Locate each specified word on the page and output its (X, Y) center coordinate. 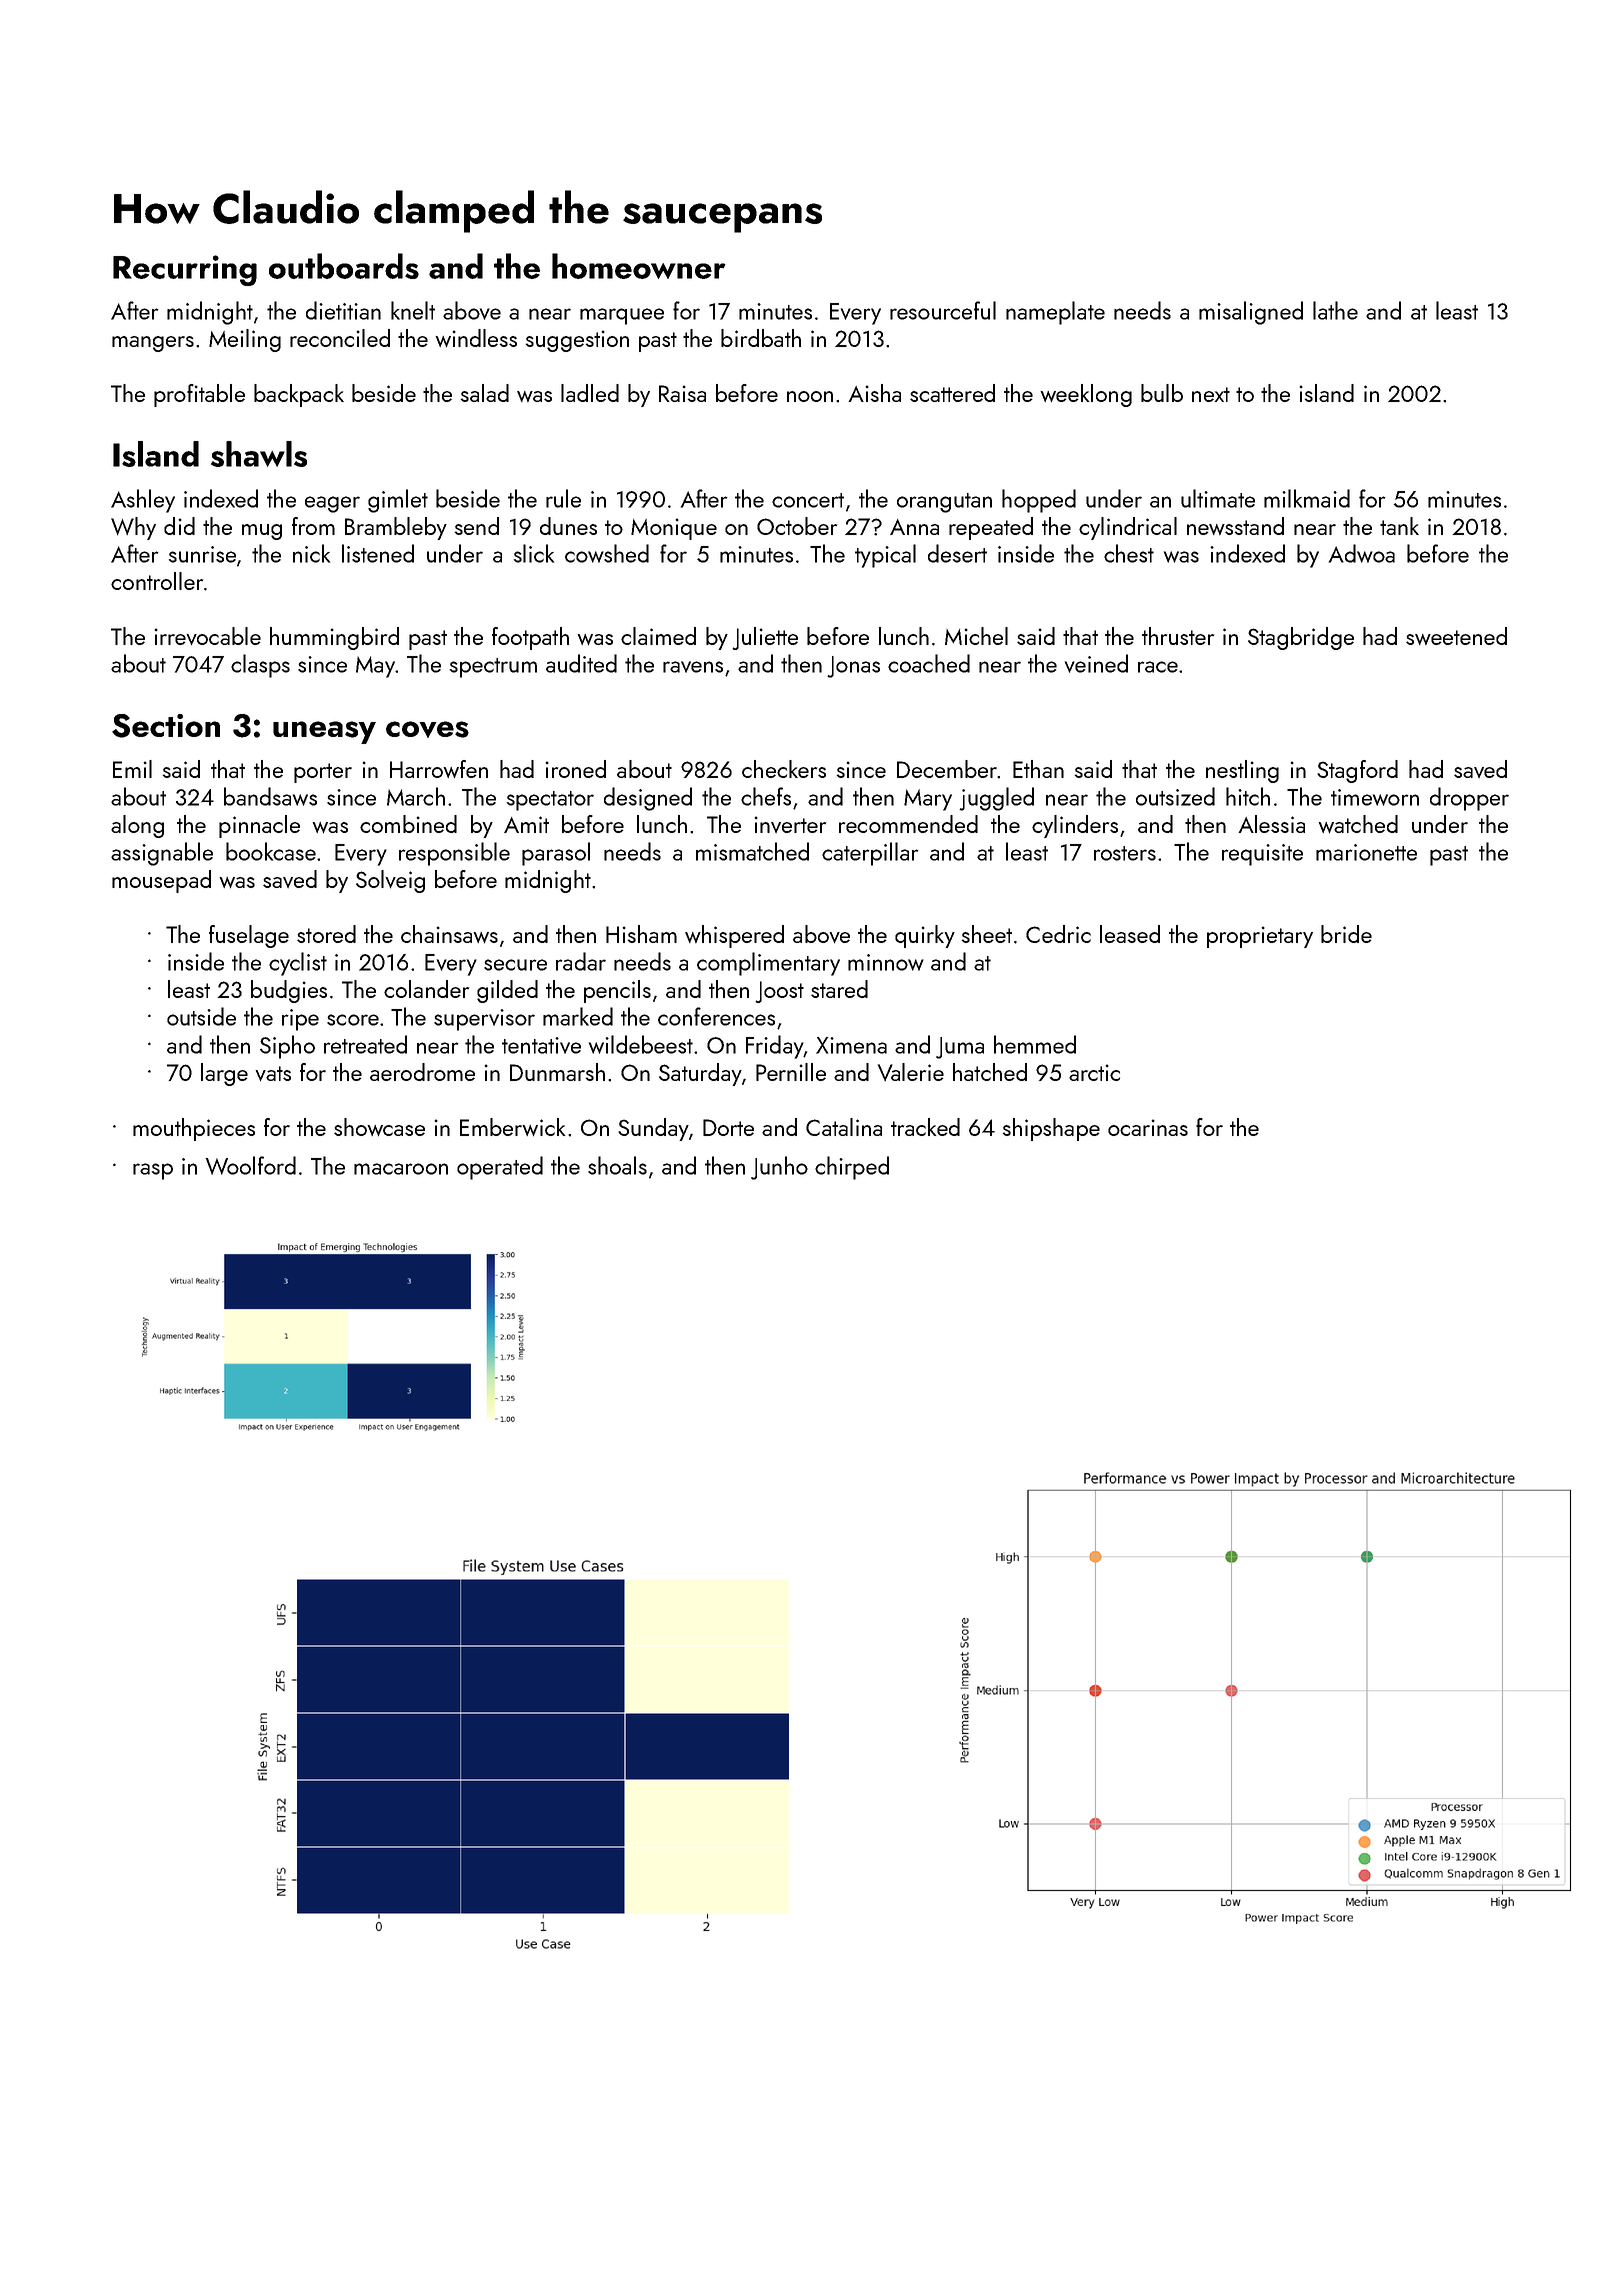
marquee (622, 316)
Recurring (185, 270)
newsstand (1235, 526)
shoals (617, 1165)
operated (500, 1168)
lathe (1335, 310)
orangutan (944, 503)
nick (311, 553)
